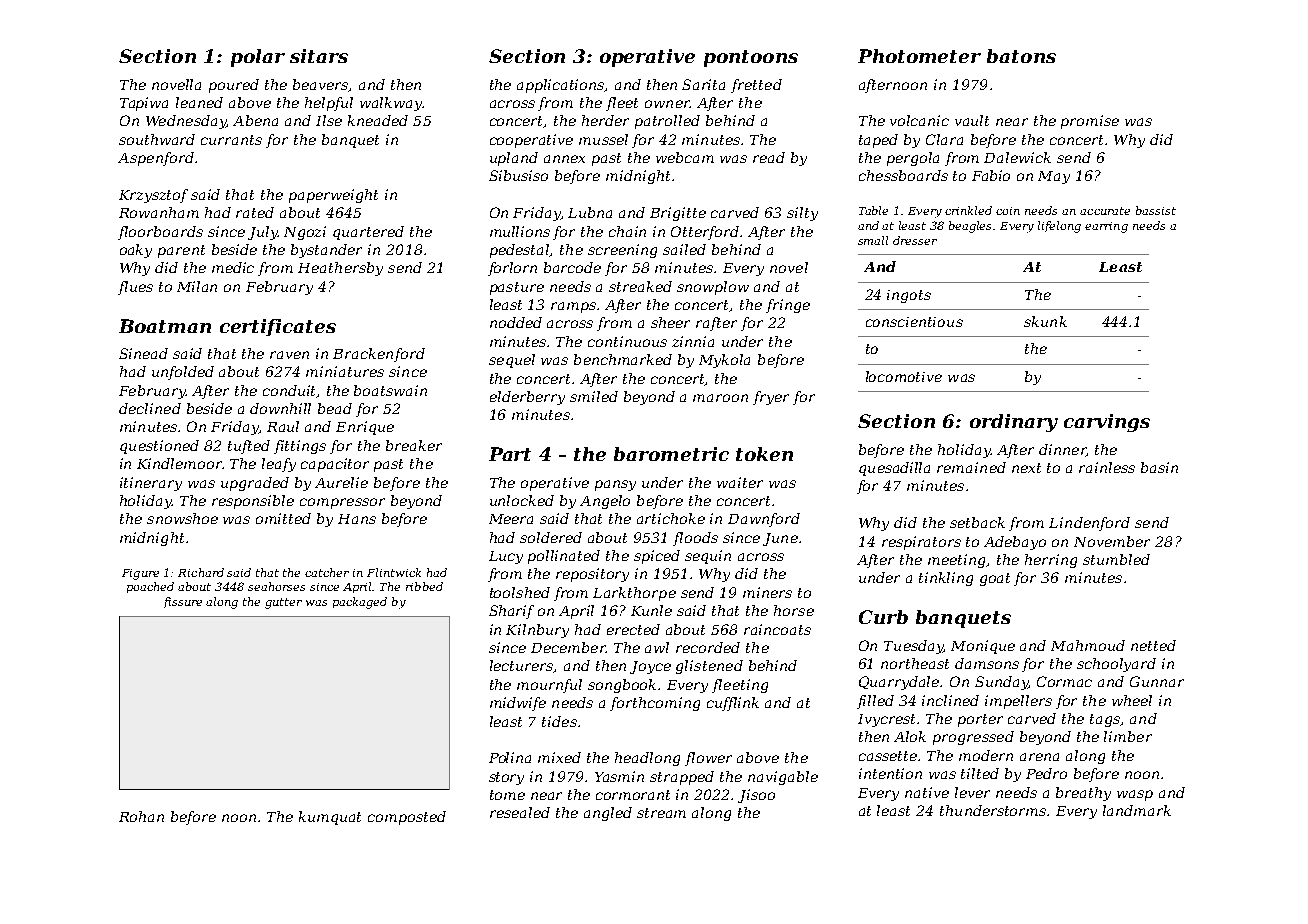 The height and width of the document is (924, 1308). I want to click on Rohan, so click(141, 816).
